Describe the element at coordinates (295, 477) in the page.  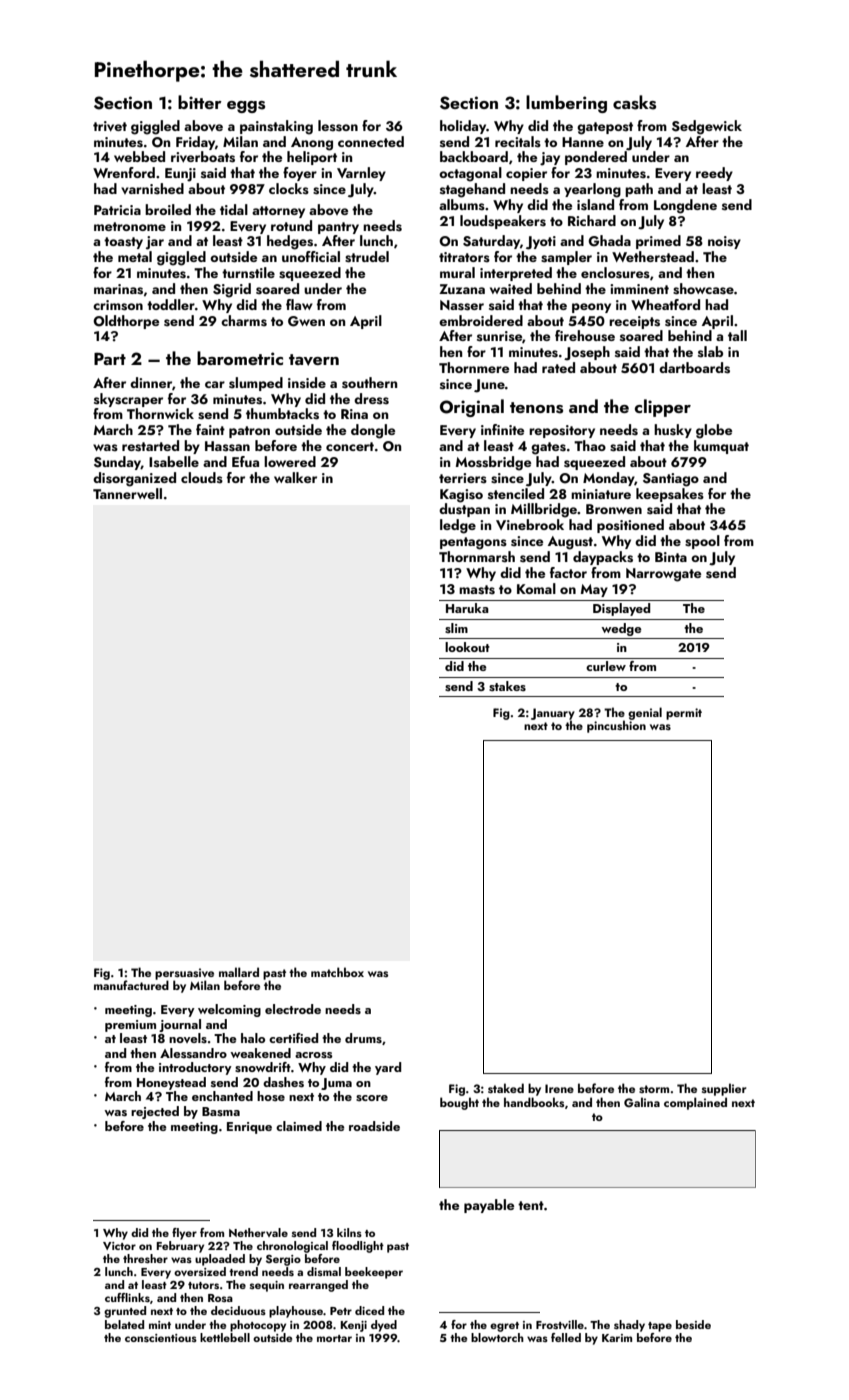
I see `walker` at that location.
